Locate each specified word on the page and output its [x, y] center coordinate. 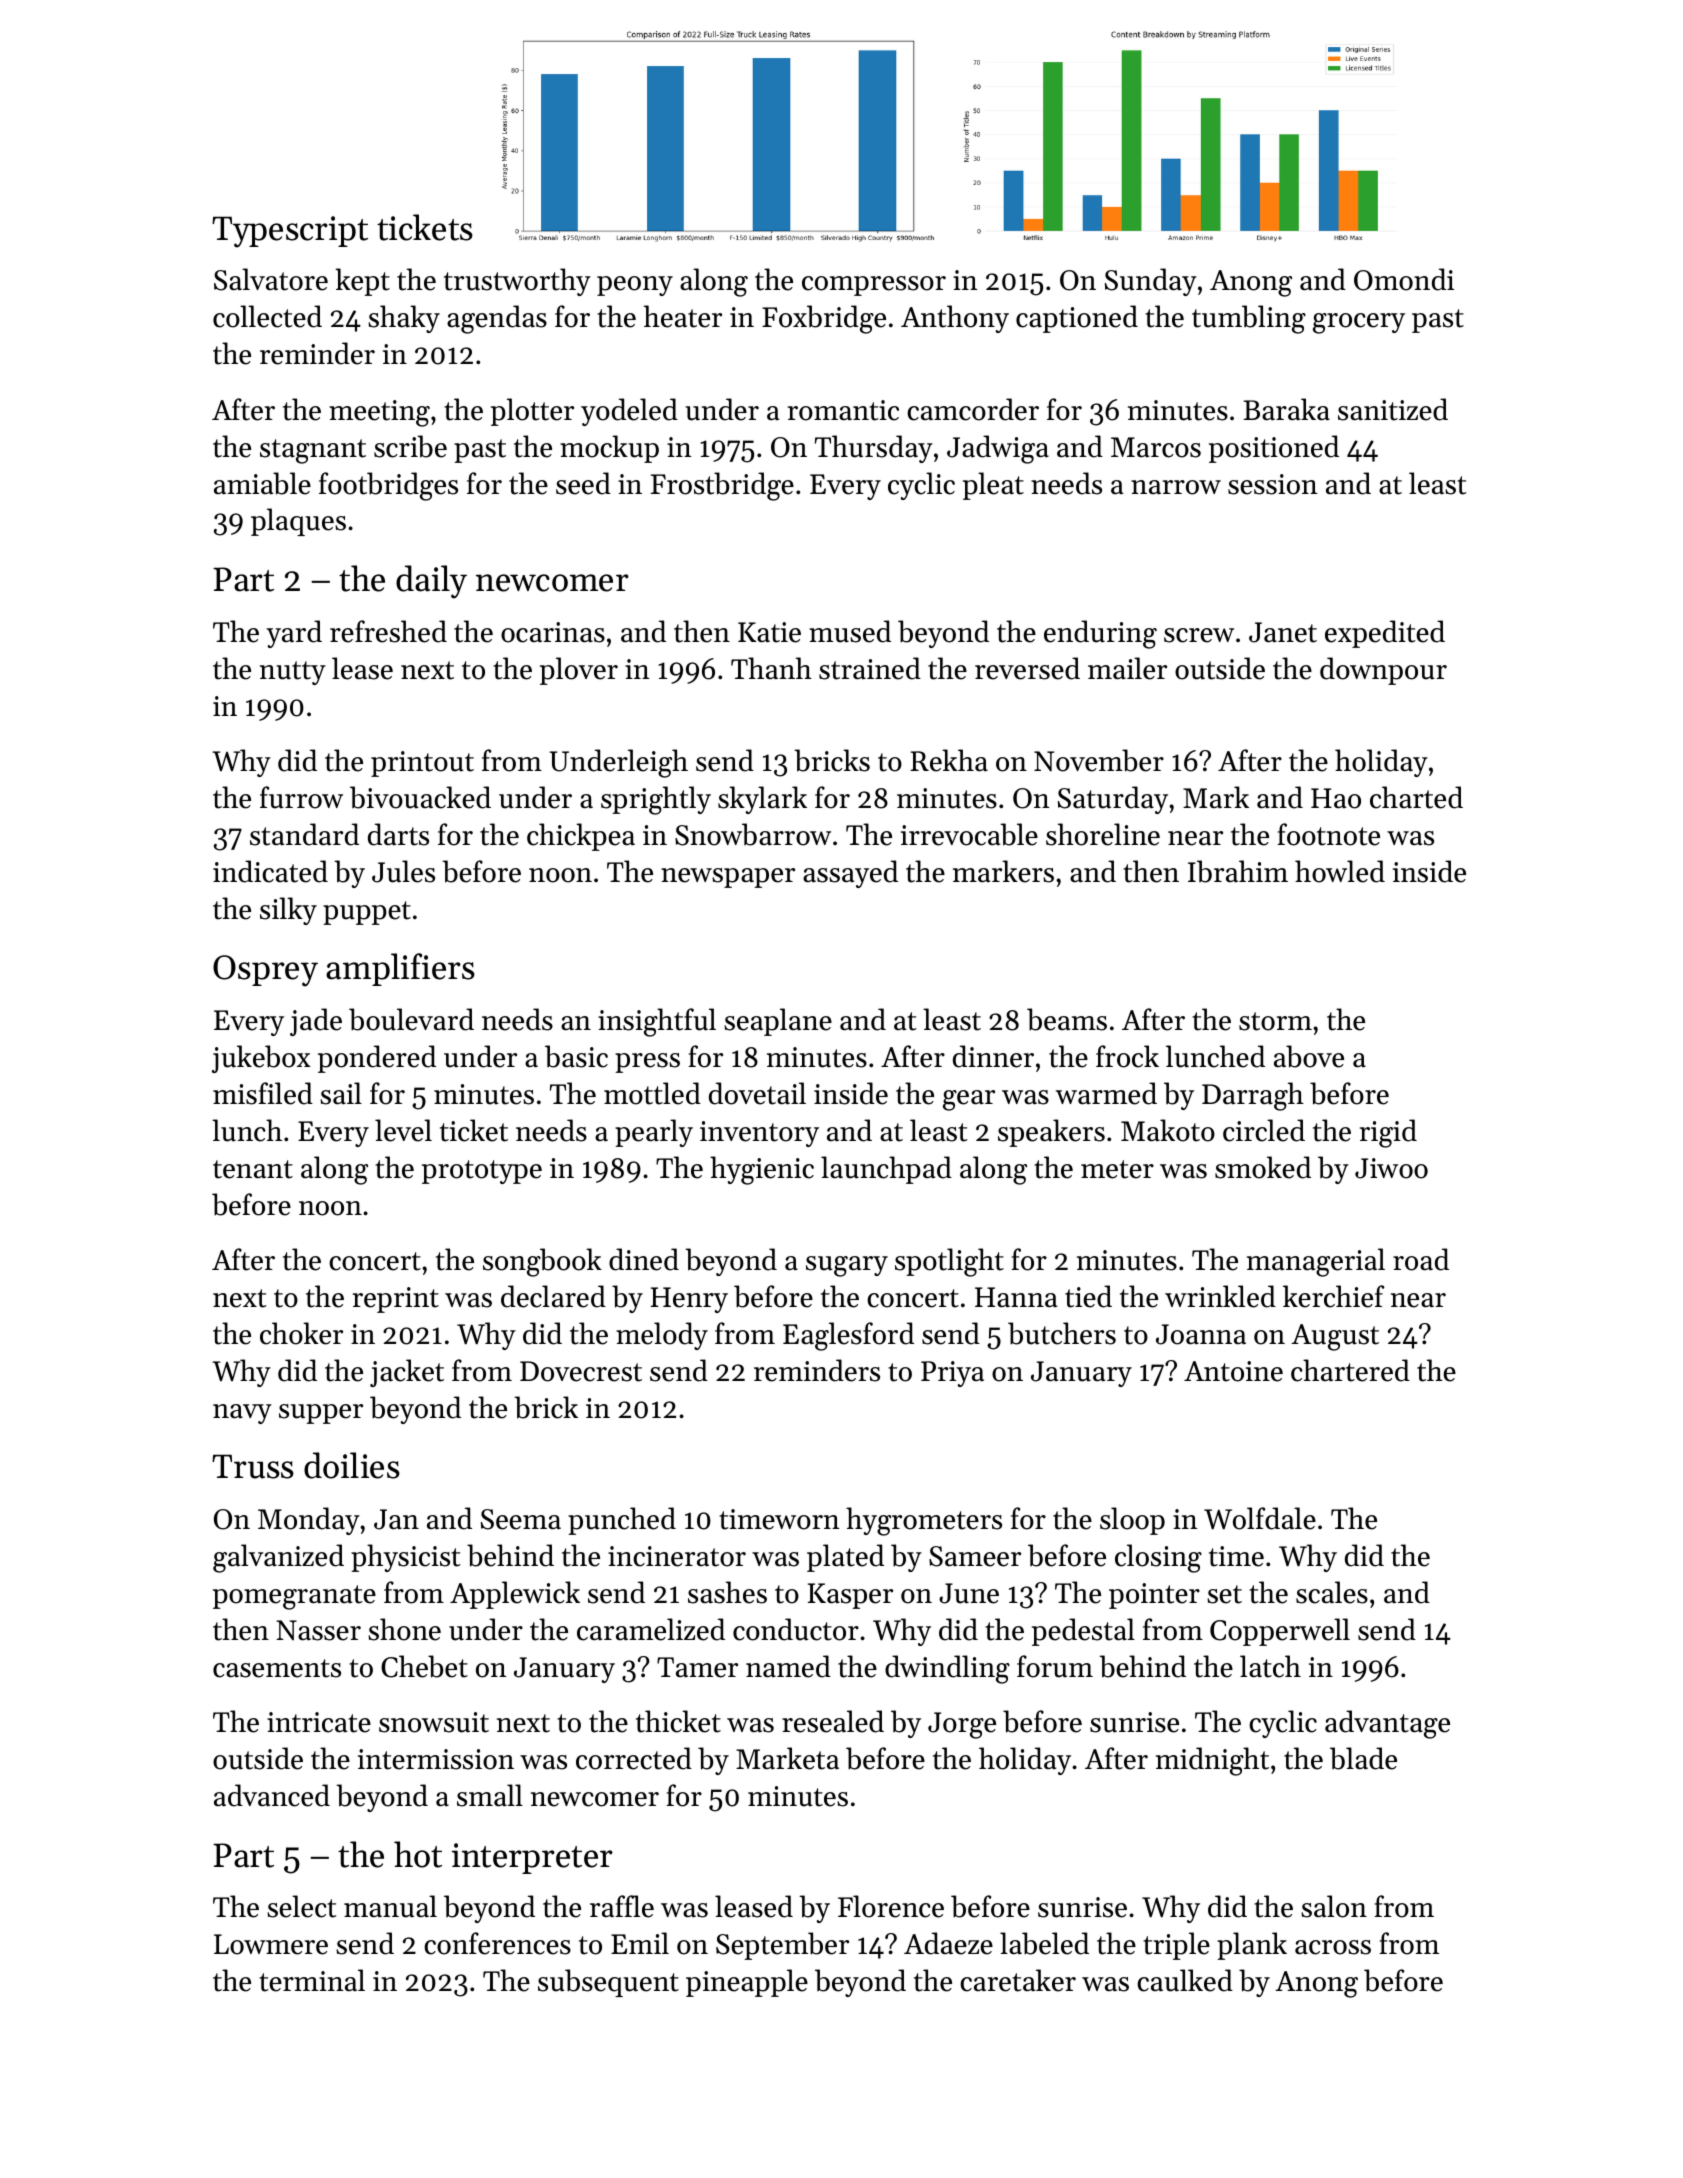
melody [662, 1336]
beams [1067, 1019]
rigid [1388, 1133]
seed [583, 483]
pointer [1154, 1596]
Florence [891, 1906]
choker [301, 1333]
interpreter [532, 1858]
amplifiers [400, 969]
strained [870, 668]
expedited [1385, 634]
